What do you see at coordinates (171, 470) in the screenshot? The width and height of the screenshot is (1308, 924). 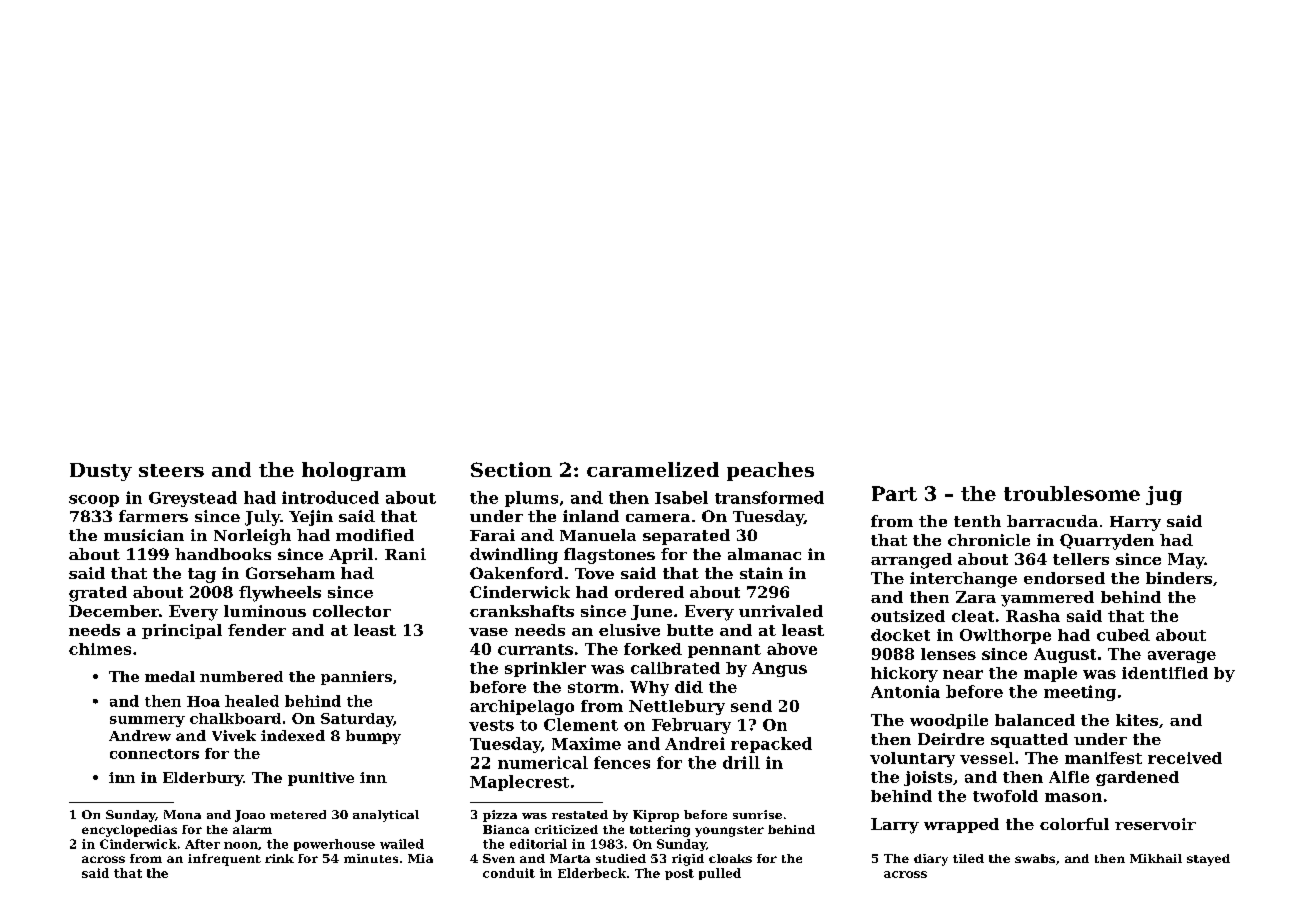 I see `steers` at bounding box center [171, 470].
